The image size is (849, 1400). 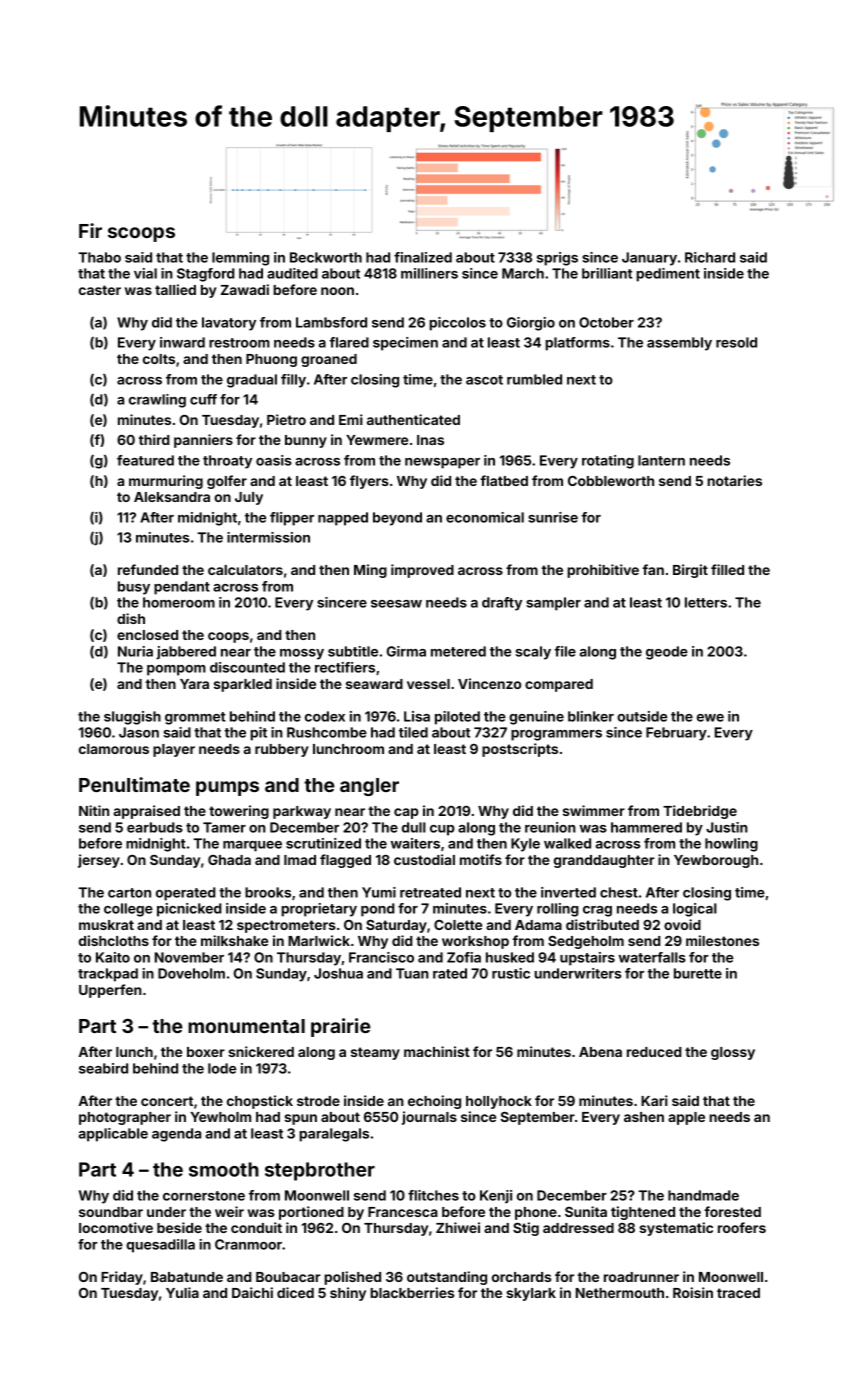 What do you see at coordinates (352, 1278) in the document?
I see `polished` at bounding box center [352, 1278].
